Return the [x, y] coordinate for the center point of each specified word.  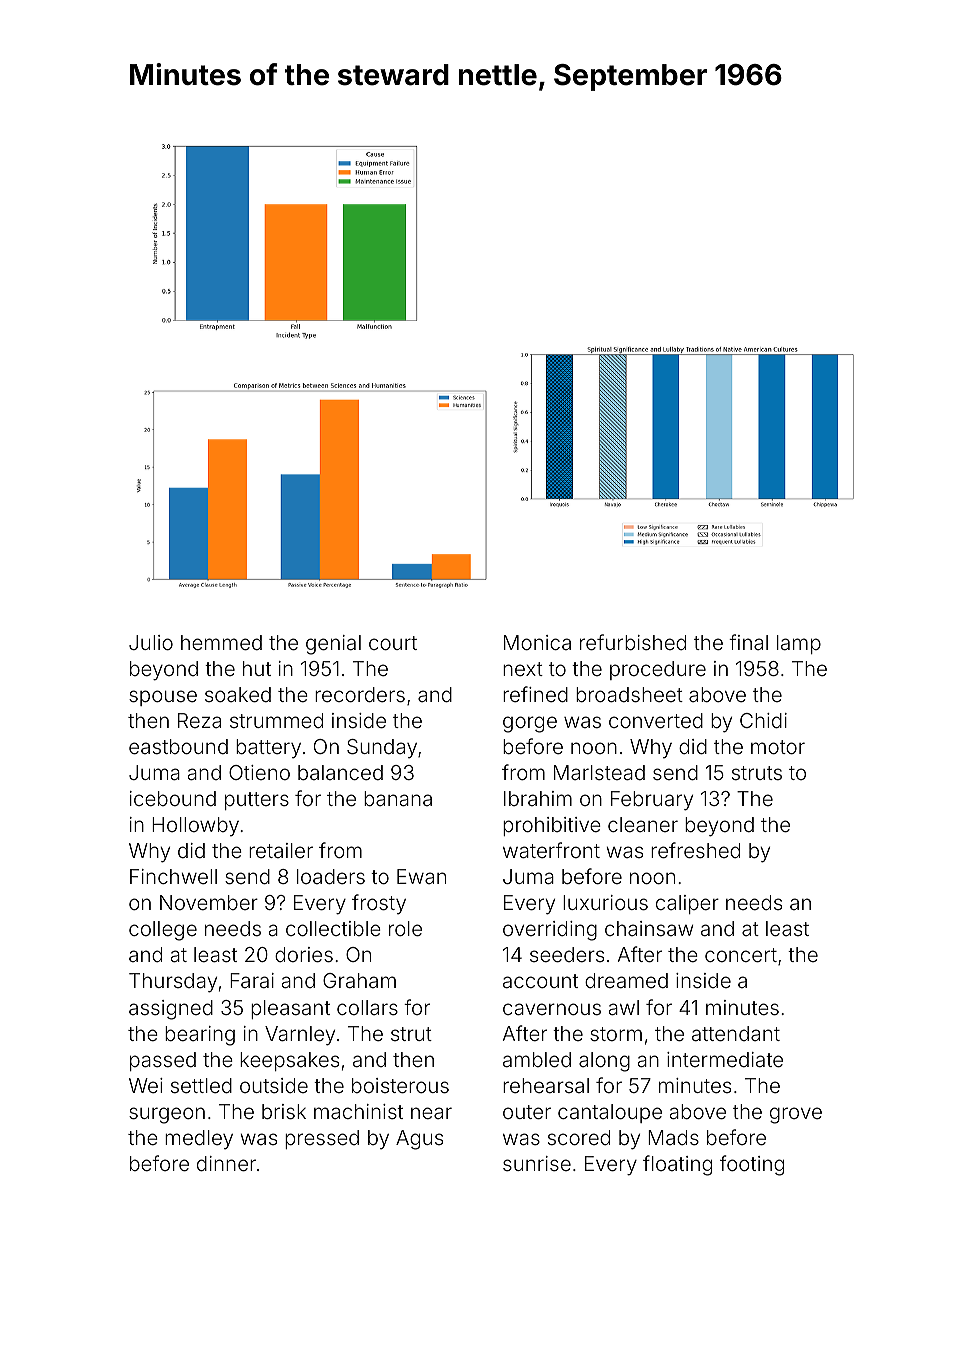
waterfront [551, 850]
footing [752, 1165]
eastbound [178, 746]
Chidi [763, 720]
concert [741, 955]
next [523, 669]
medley [199, 1140]
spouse [163, 698]
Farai [252, 980]
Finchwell [173, 876]
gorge [530, 724]
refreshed [695, 850]
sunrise [537, 1163]
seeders [567, 954]
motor [778, 747]
